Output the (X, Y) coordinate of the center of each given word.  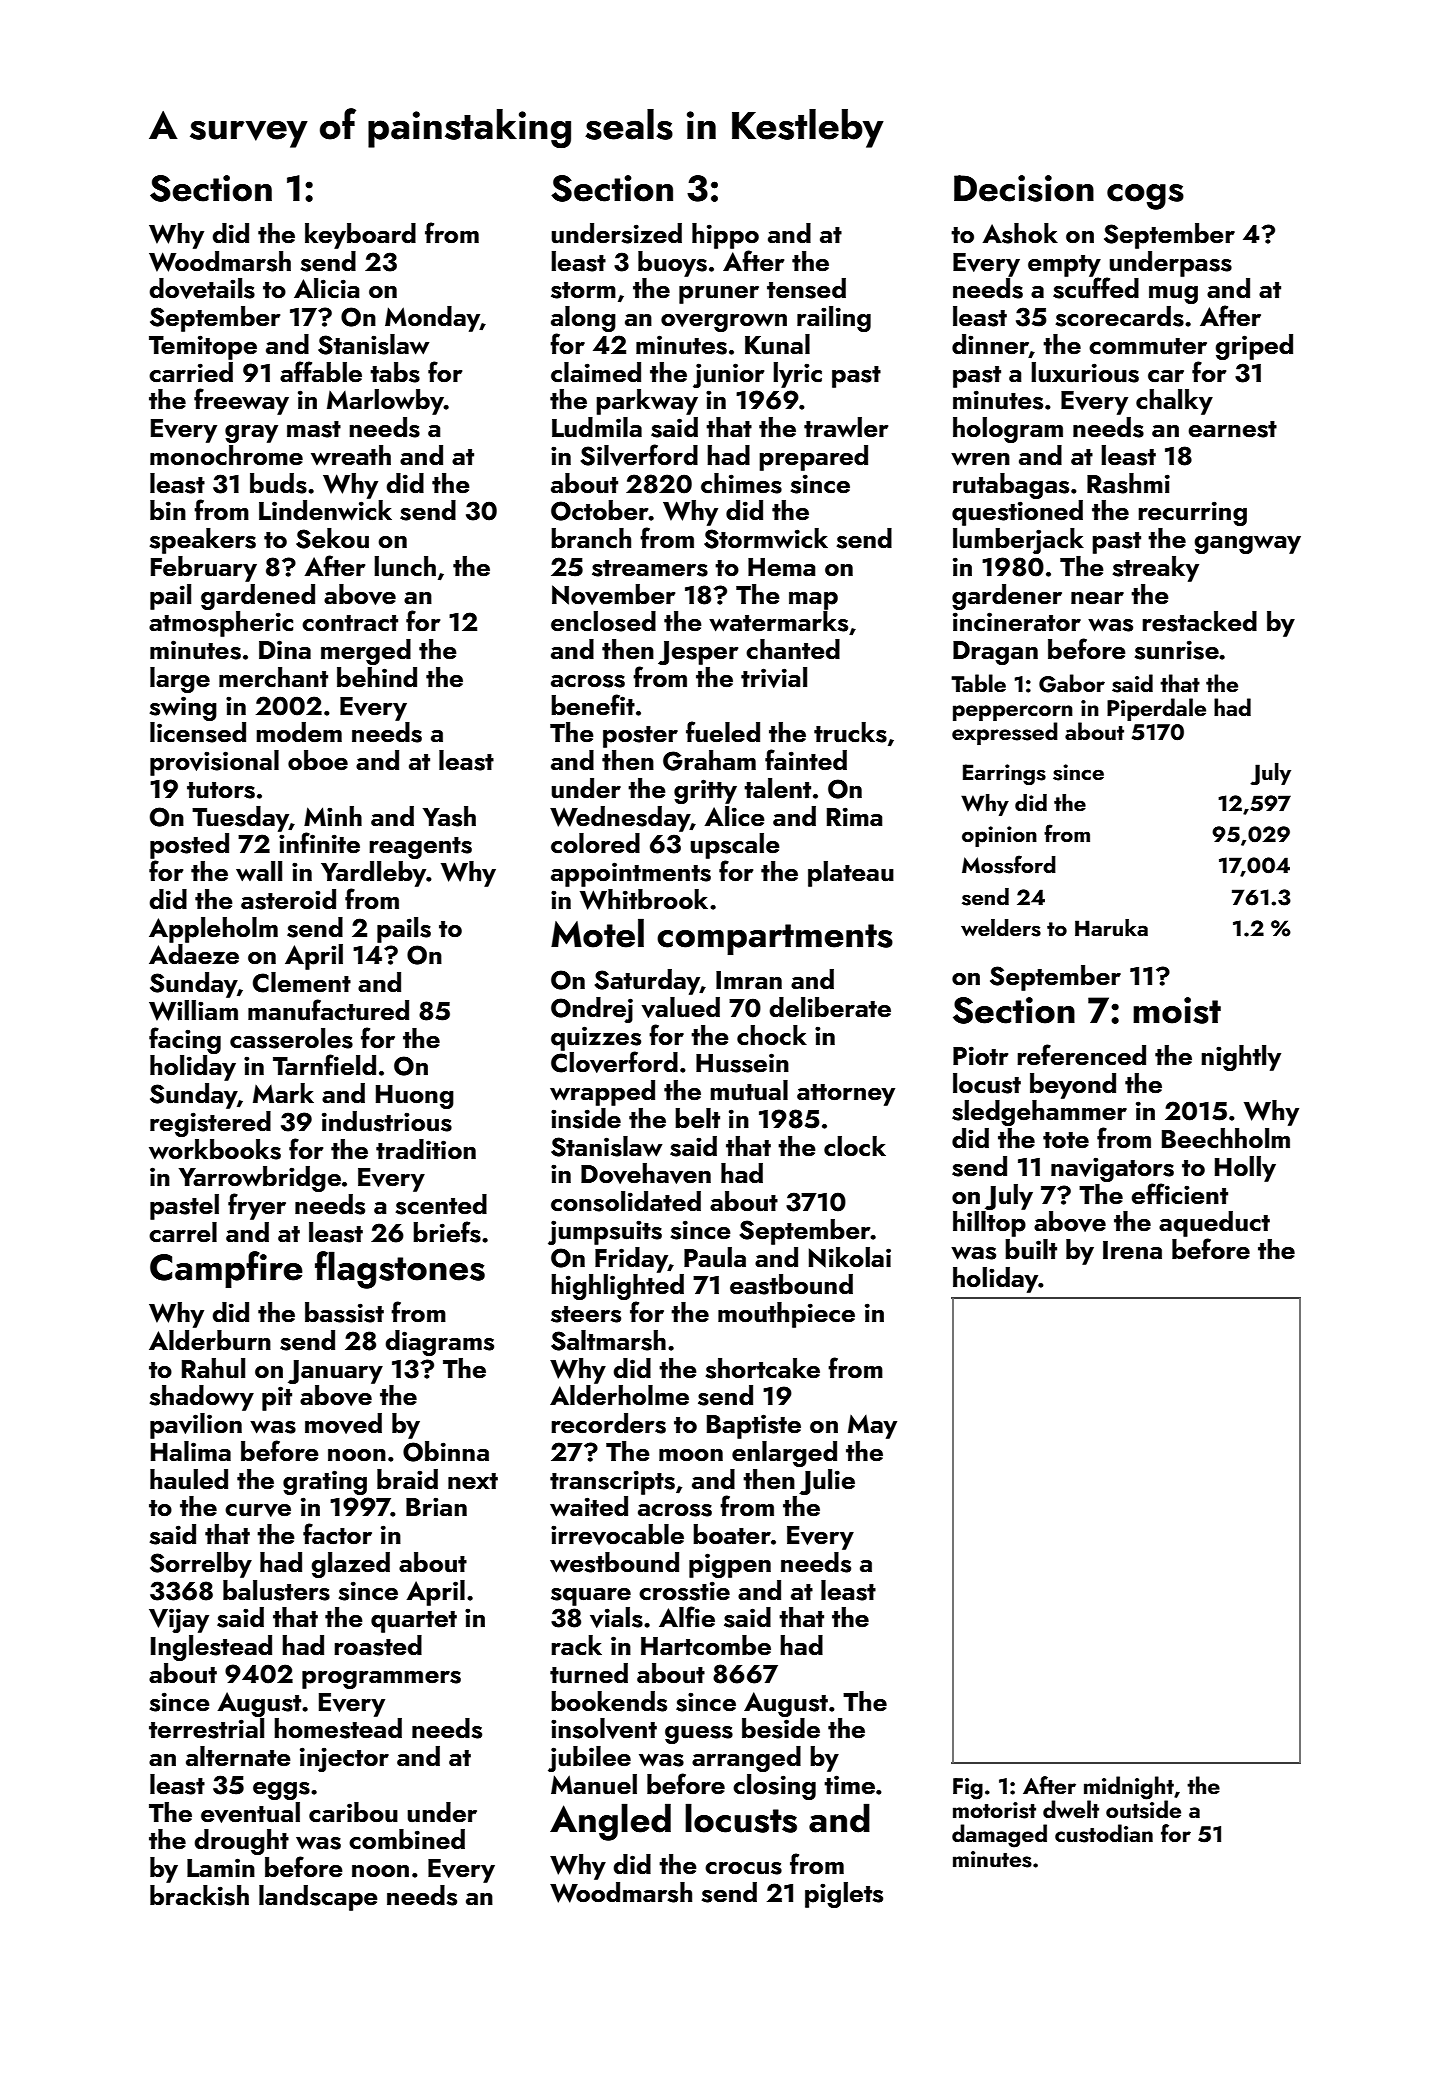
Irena (1132, 1250)
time (849, 1785)
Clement (302, 982)
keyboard (360, 236)
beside (781, 1728)
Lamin (221, 1867)
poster (640, 737)
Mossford (1009, 864)
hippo (725, 236)
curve (258, 1510)
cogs (1145, 197)
